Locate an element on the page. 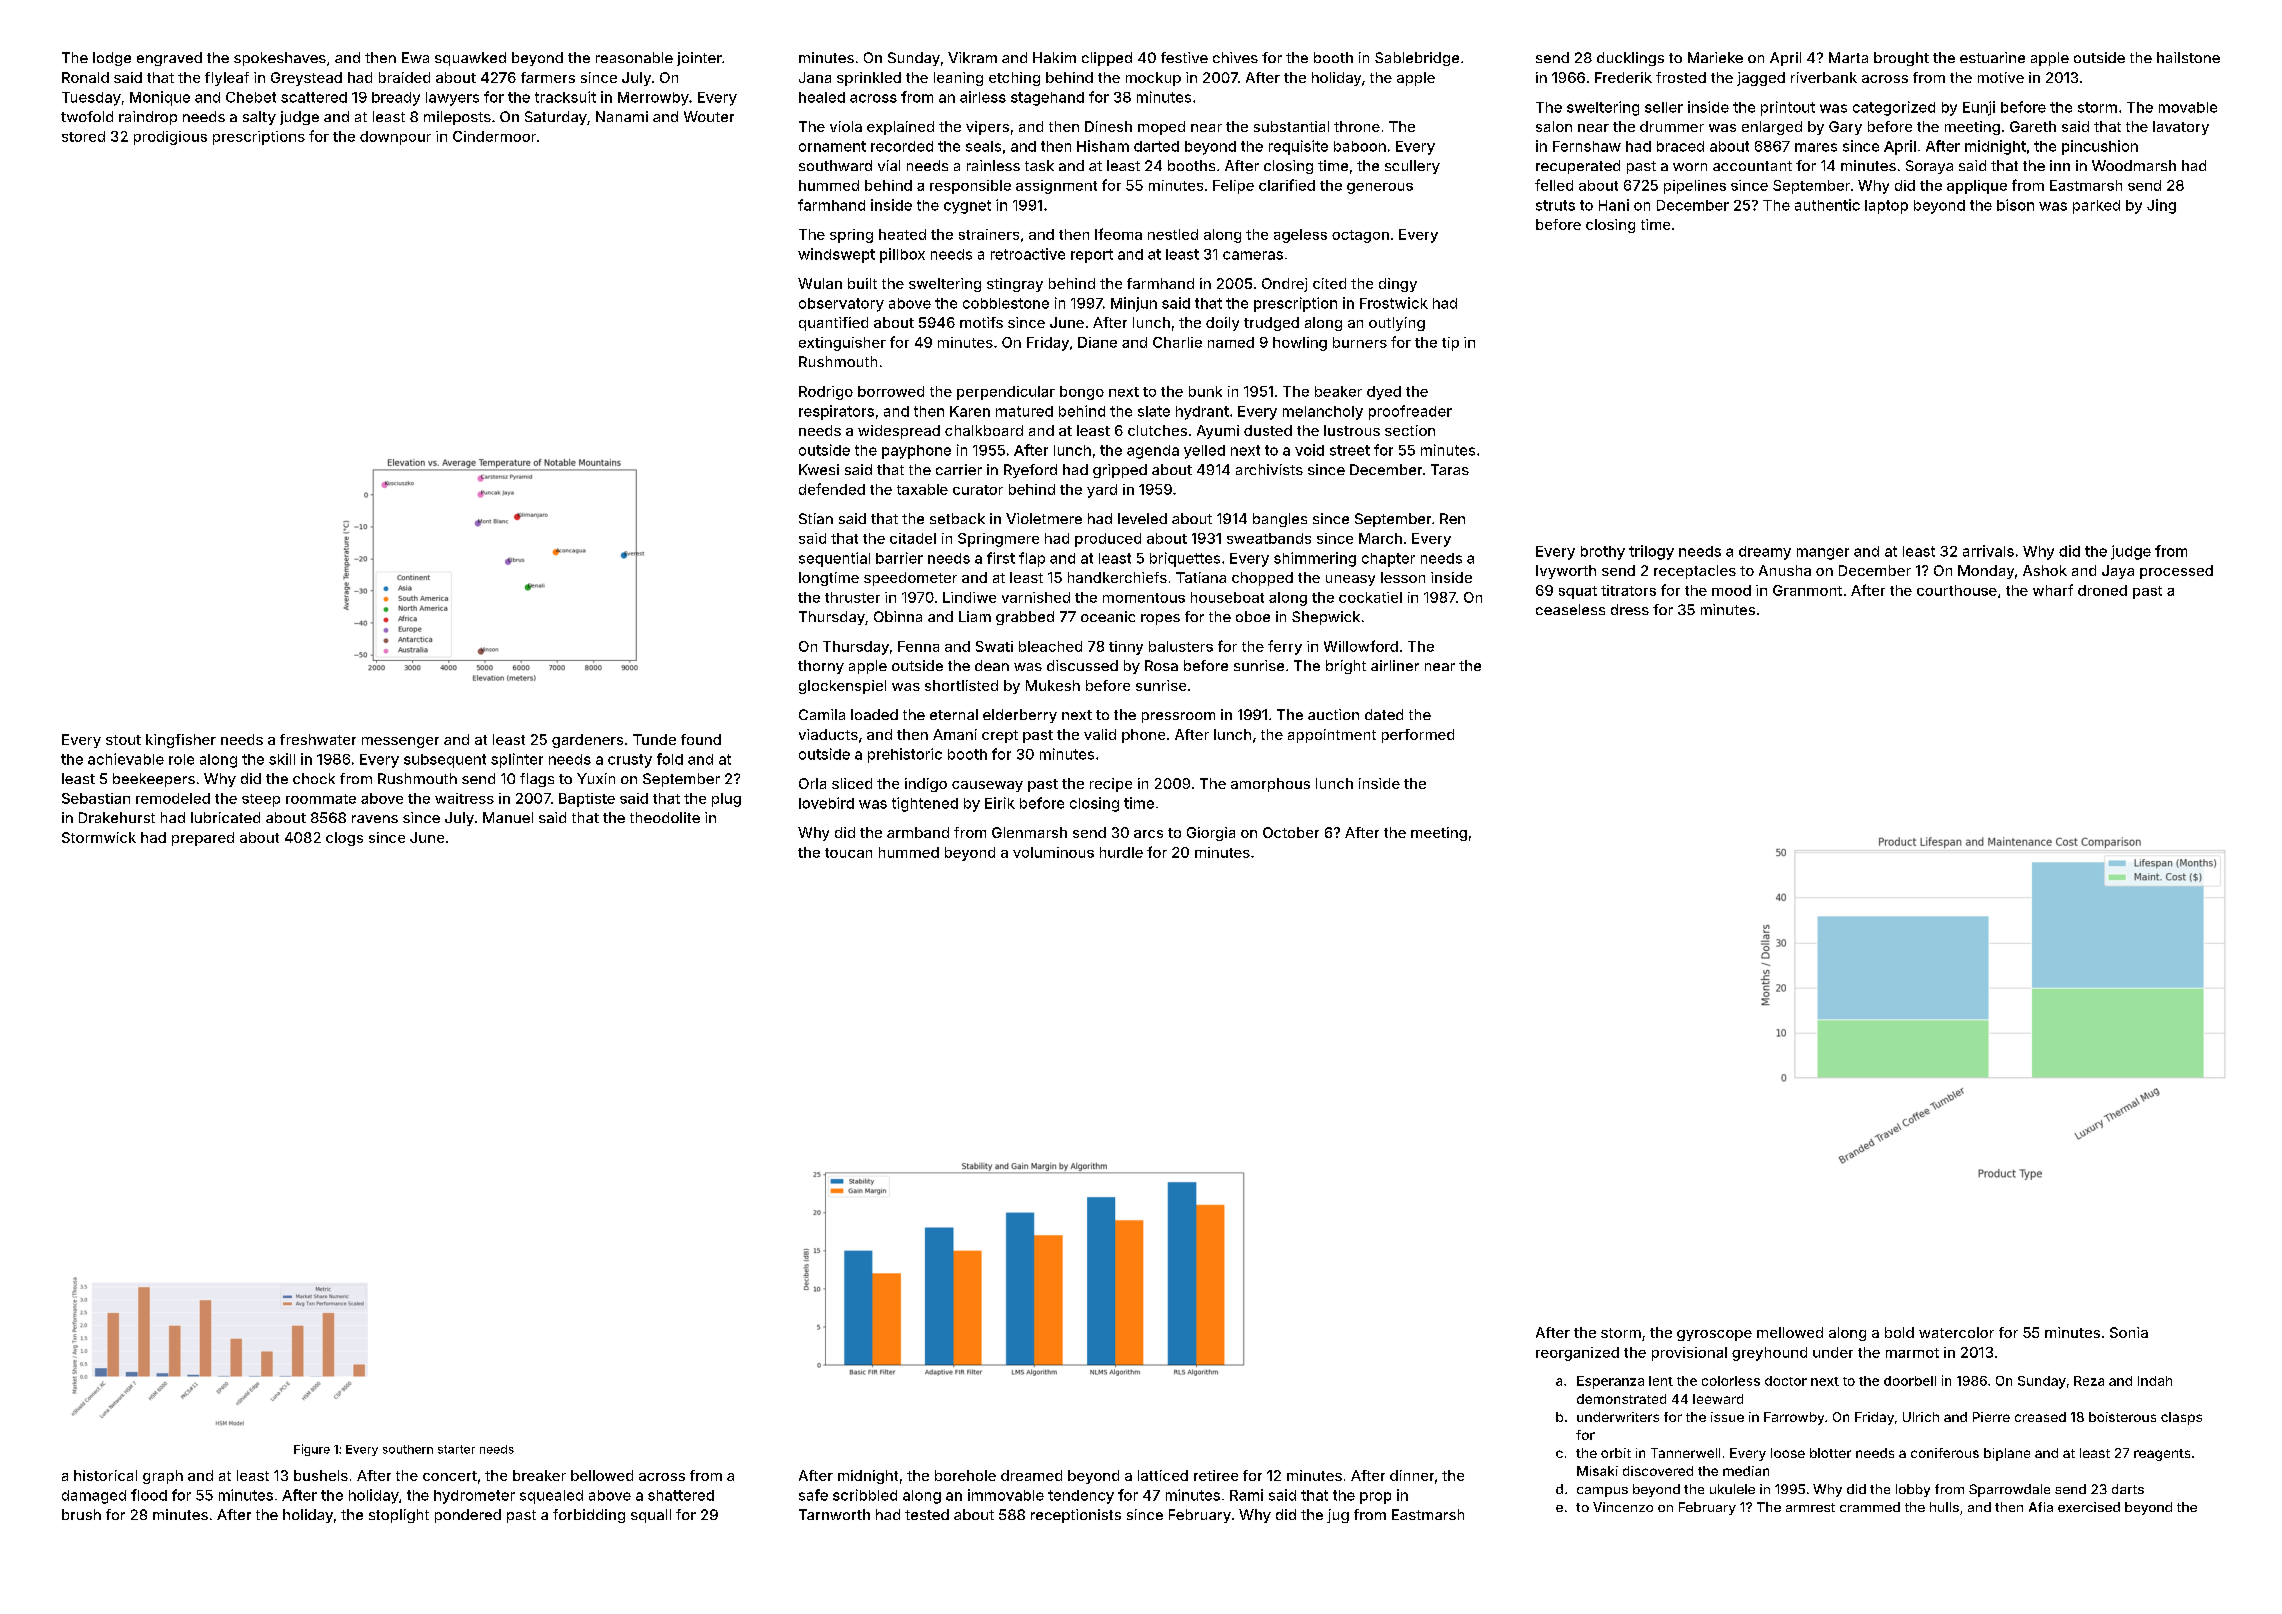 This document has width=2282, height=1614. bangles is located at coordinates (1280, 520).
